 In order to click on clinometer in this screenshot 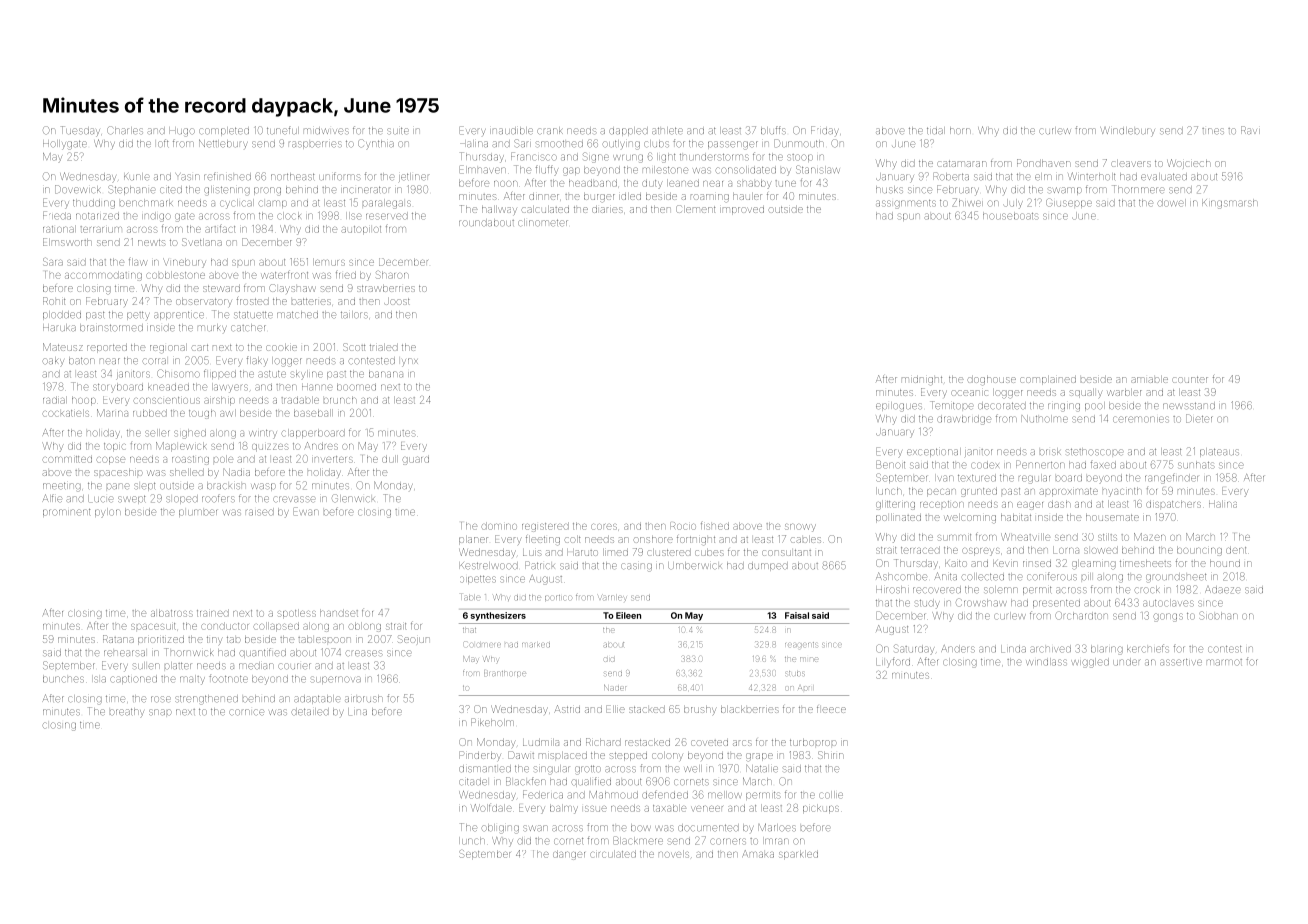, I will do `click(543, 222)`.
